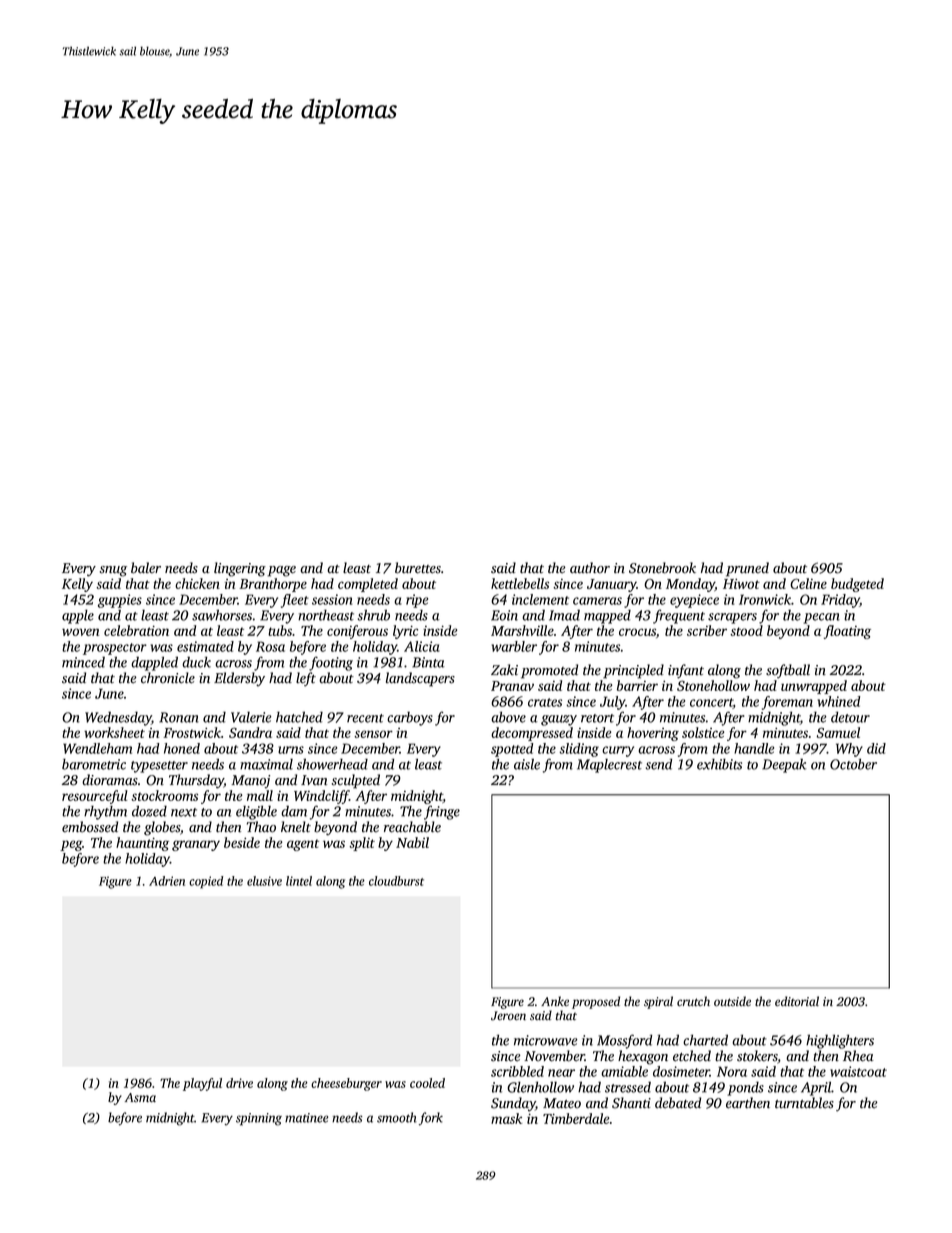  I want to click on Celine, so click(808, 583).
